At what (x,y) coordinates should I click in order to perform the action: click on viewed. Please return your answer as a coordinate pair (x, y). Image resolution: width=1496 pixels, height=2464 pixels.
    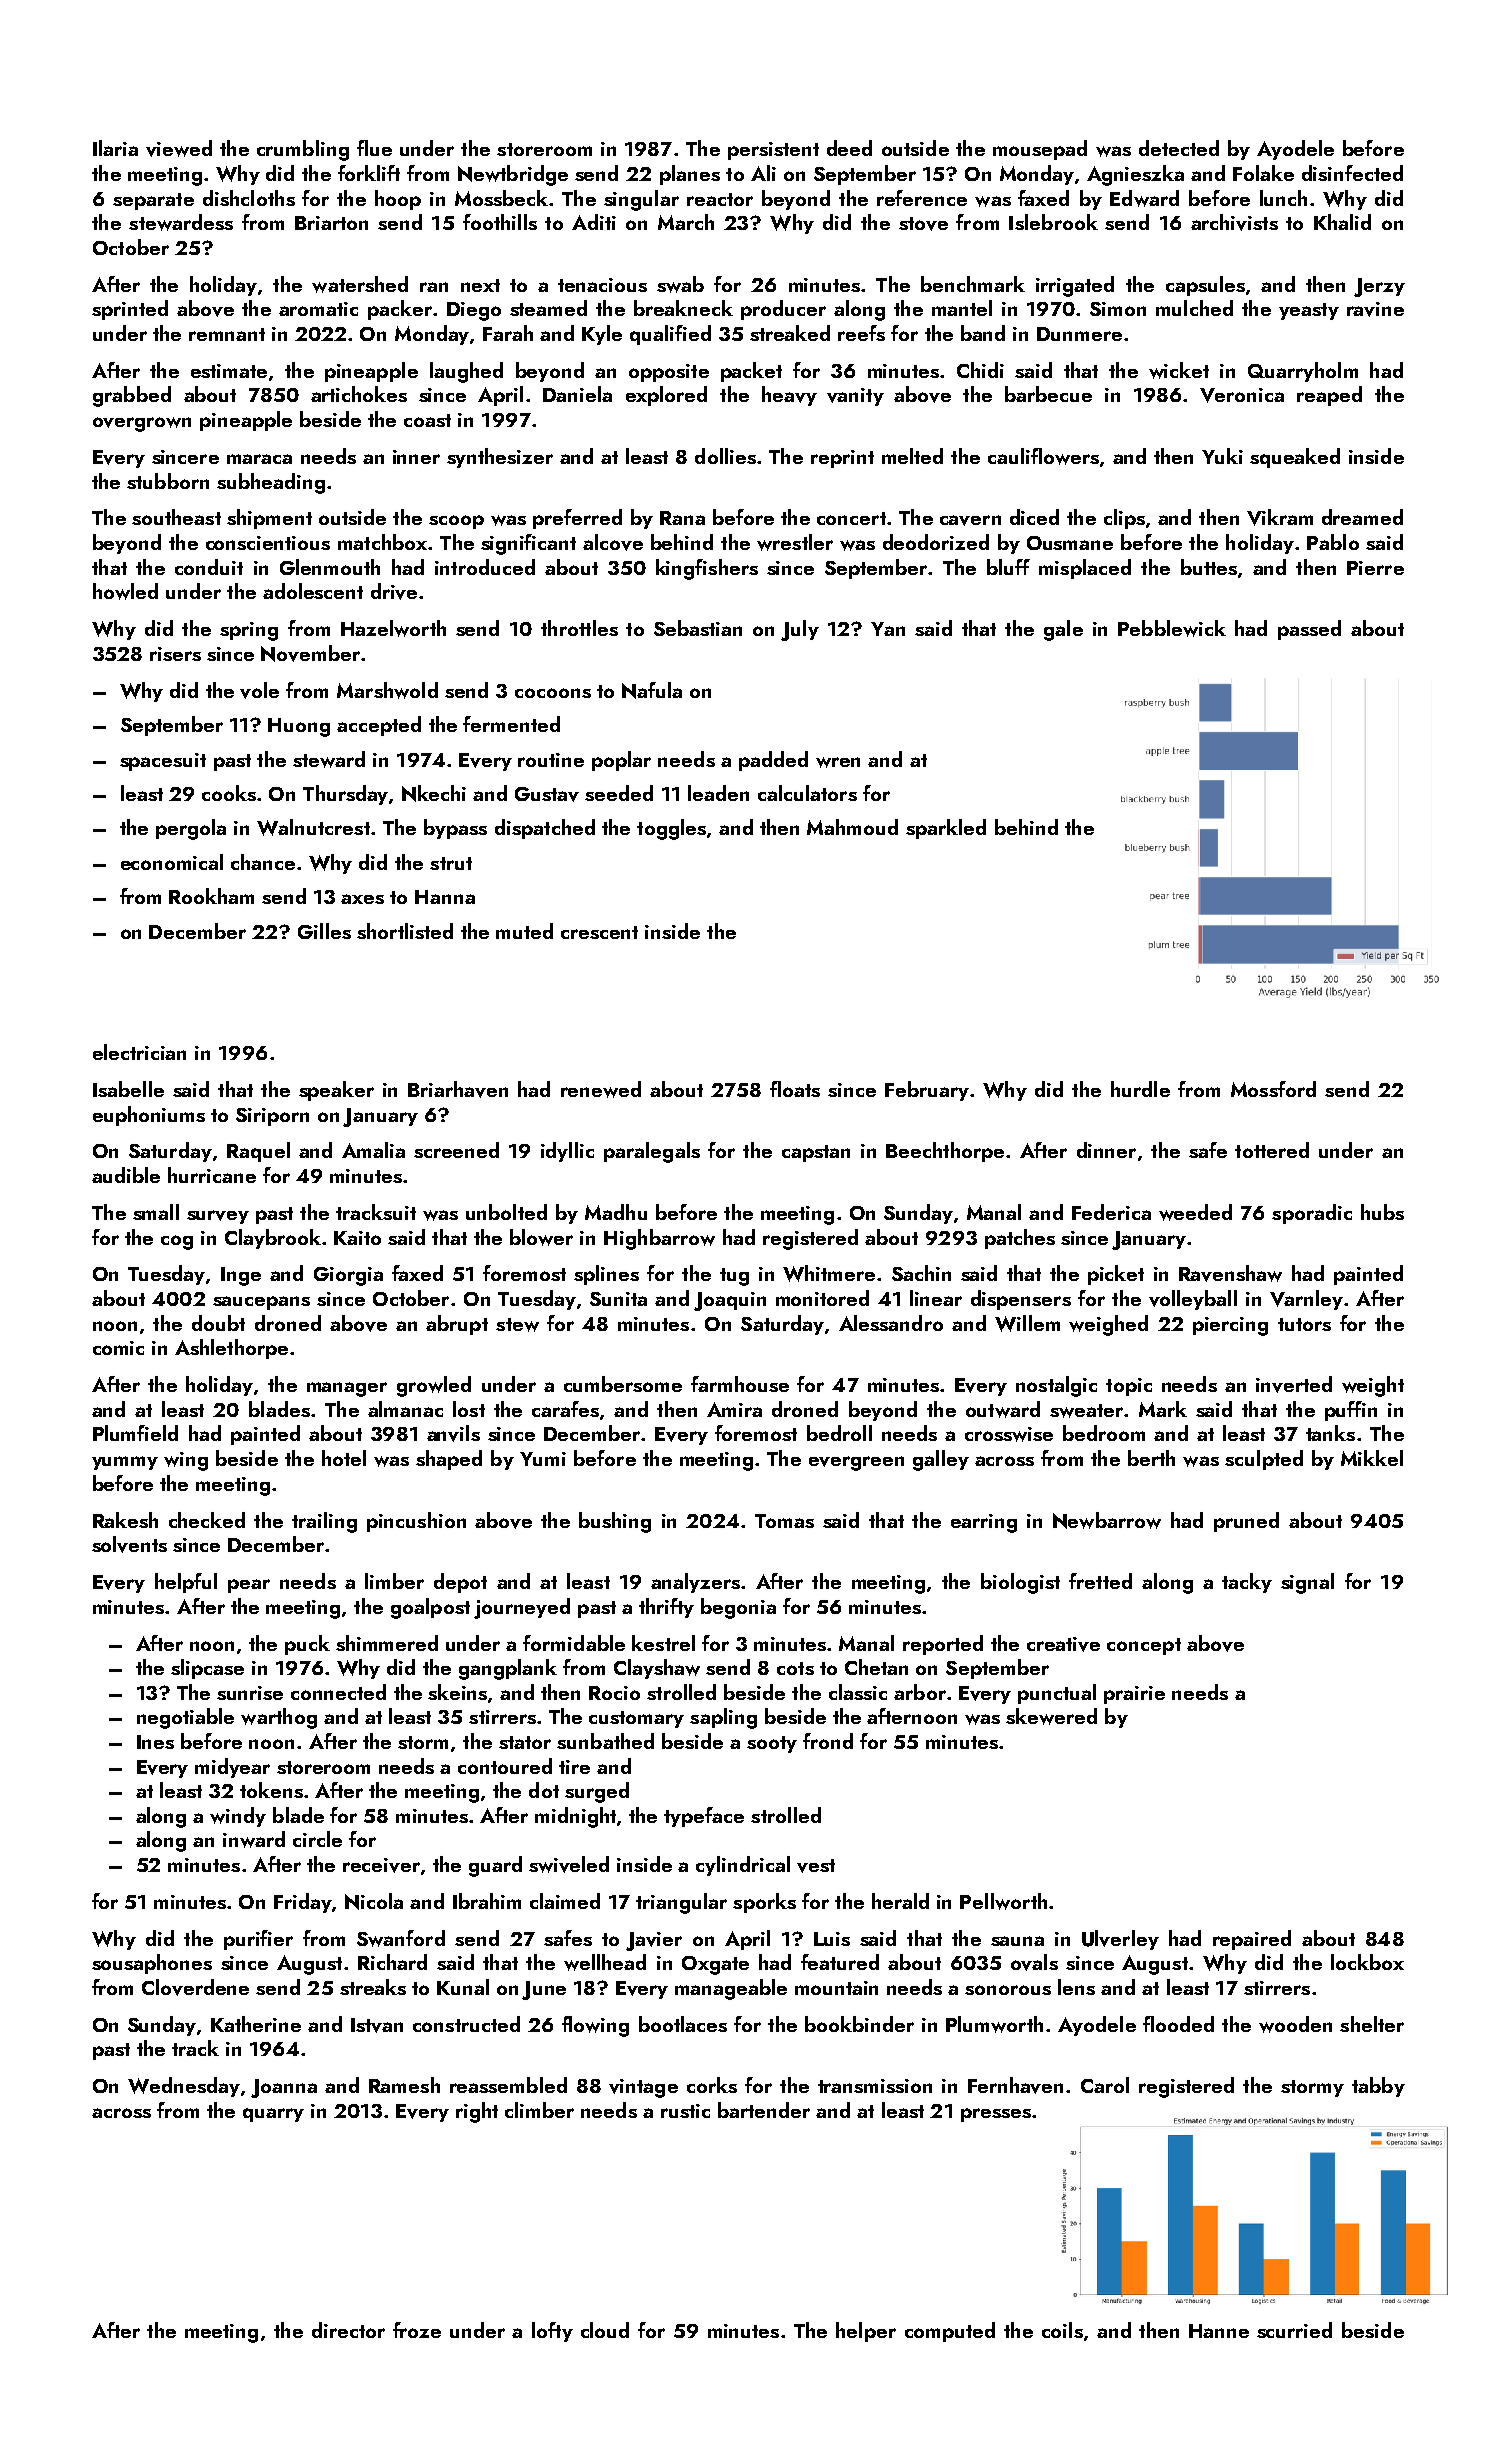
    Looking at the image, I should click on (179, 148).
